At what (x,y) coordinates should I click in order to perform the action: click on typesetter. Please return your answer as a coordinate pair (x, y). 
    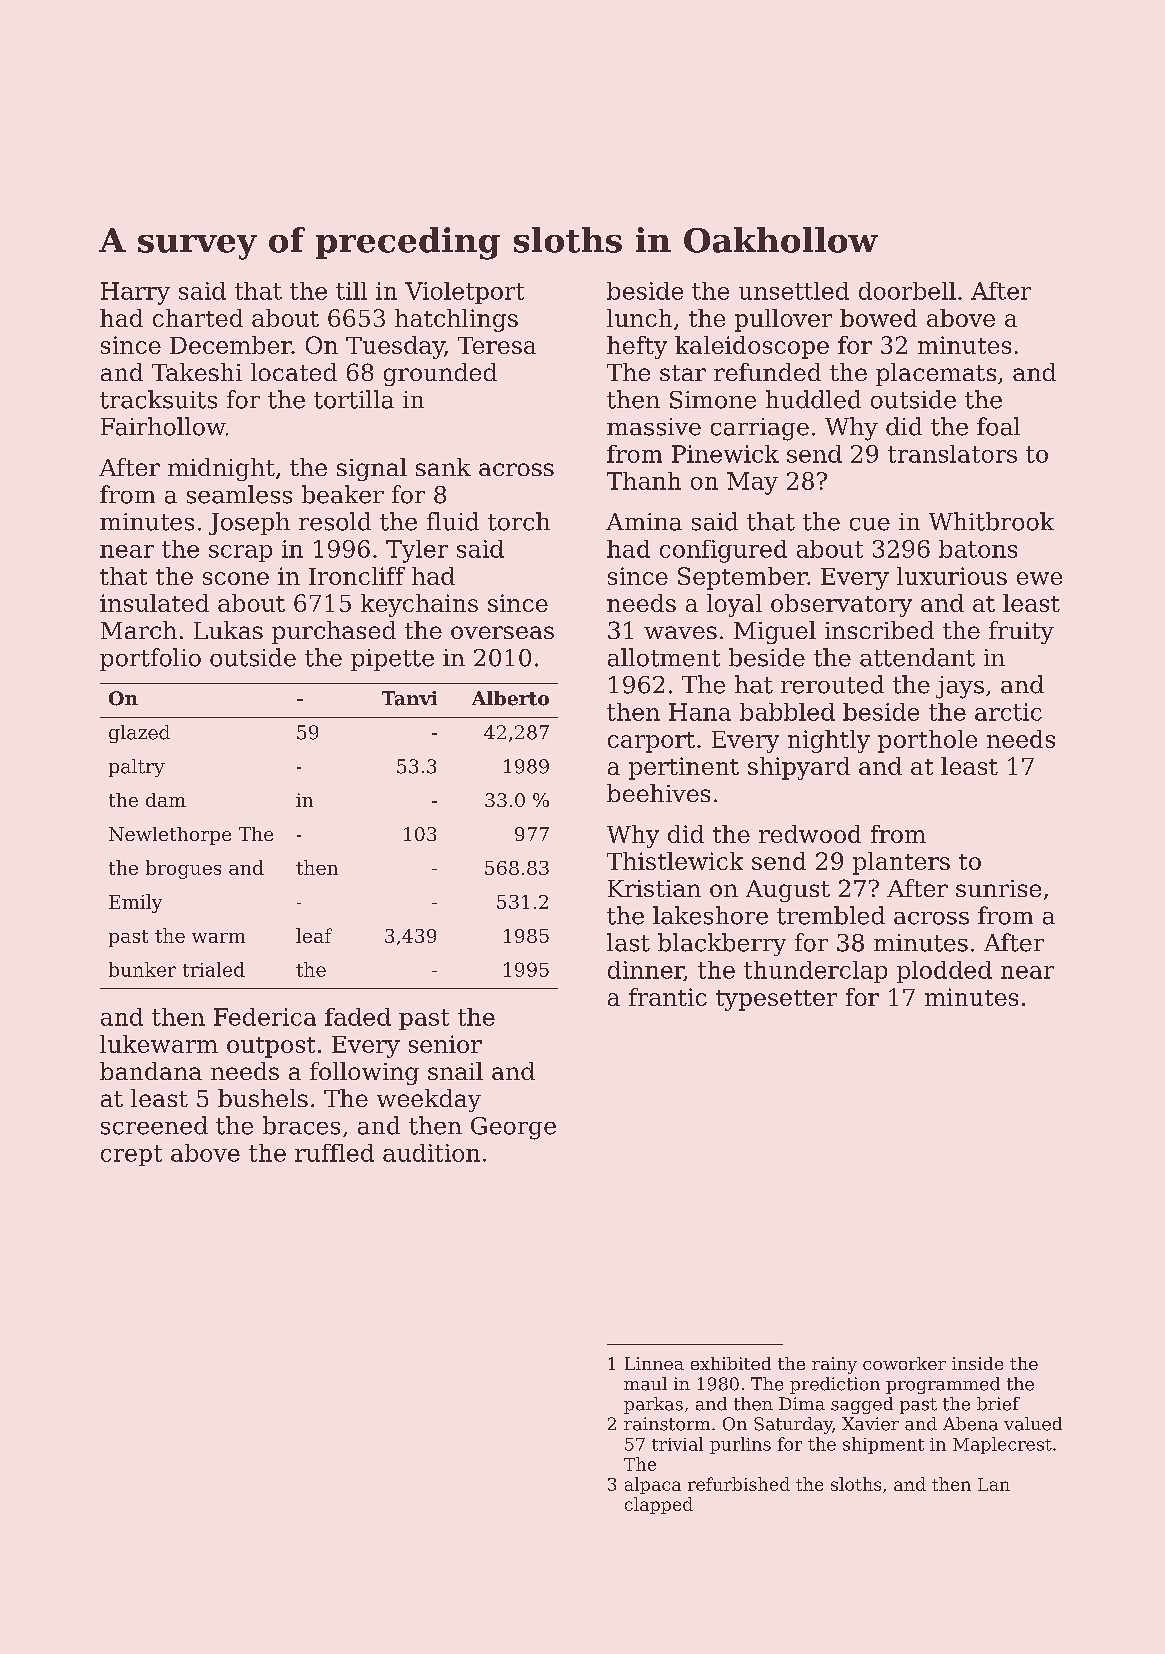
    Looking at the image, I should click on (776, 1000).
